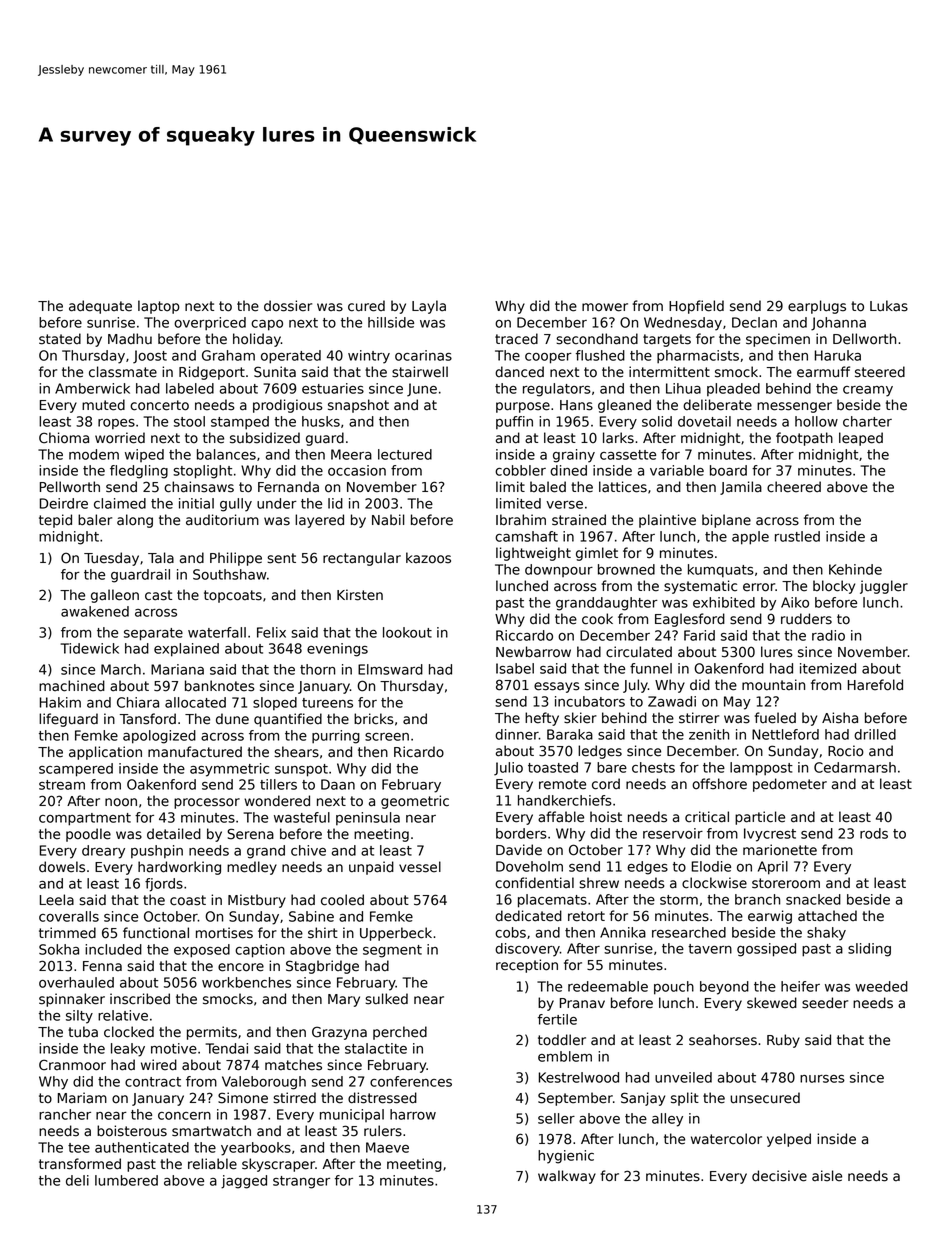 This screenshot has height=1233, width=952. Describe the element at coordinates (275, 372) in the screenshot. I see `Sunita` at that location.
